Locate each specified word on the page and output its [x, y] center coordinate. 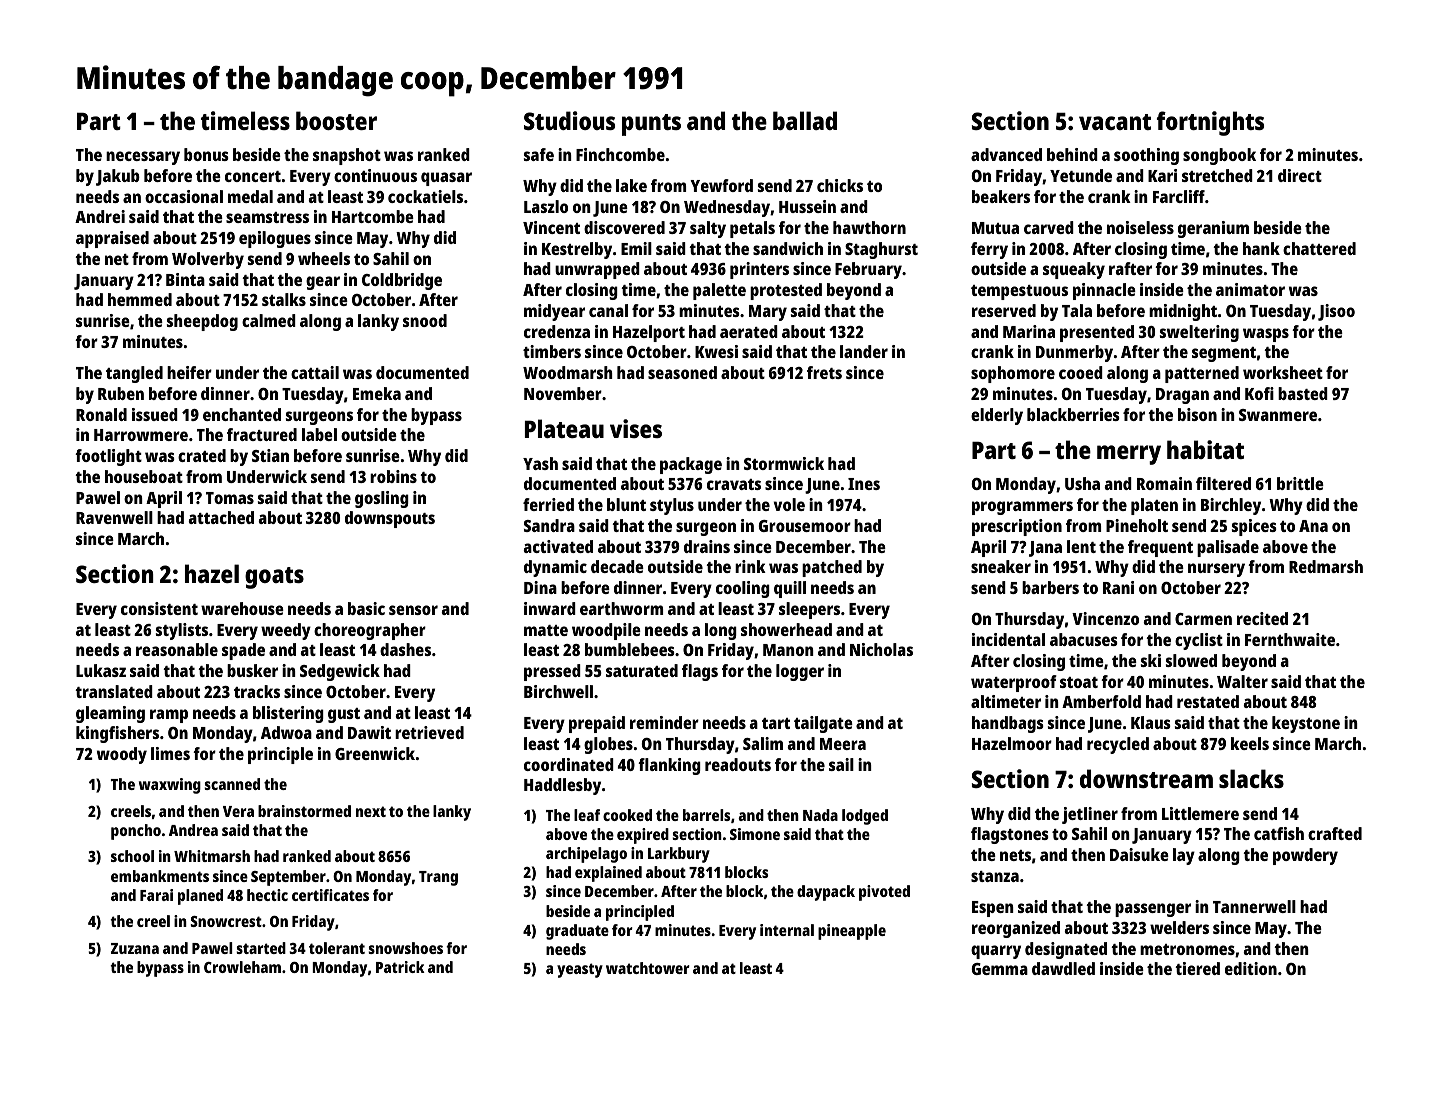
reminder [664, 722]
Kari [1162, 175]
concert [253, 176]
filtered [1223, 483]
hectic [267, 895]
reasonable [177, 649]
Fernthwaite [1290, 639]
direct [1300, 175]
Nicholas [881, 649]
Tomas [230, 498]
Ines [864, 484]
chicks [840, 185]
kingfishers [117, 734]
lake [631, 185]
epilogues [275, 239]
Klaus [1151, 722]
